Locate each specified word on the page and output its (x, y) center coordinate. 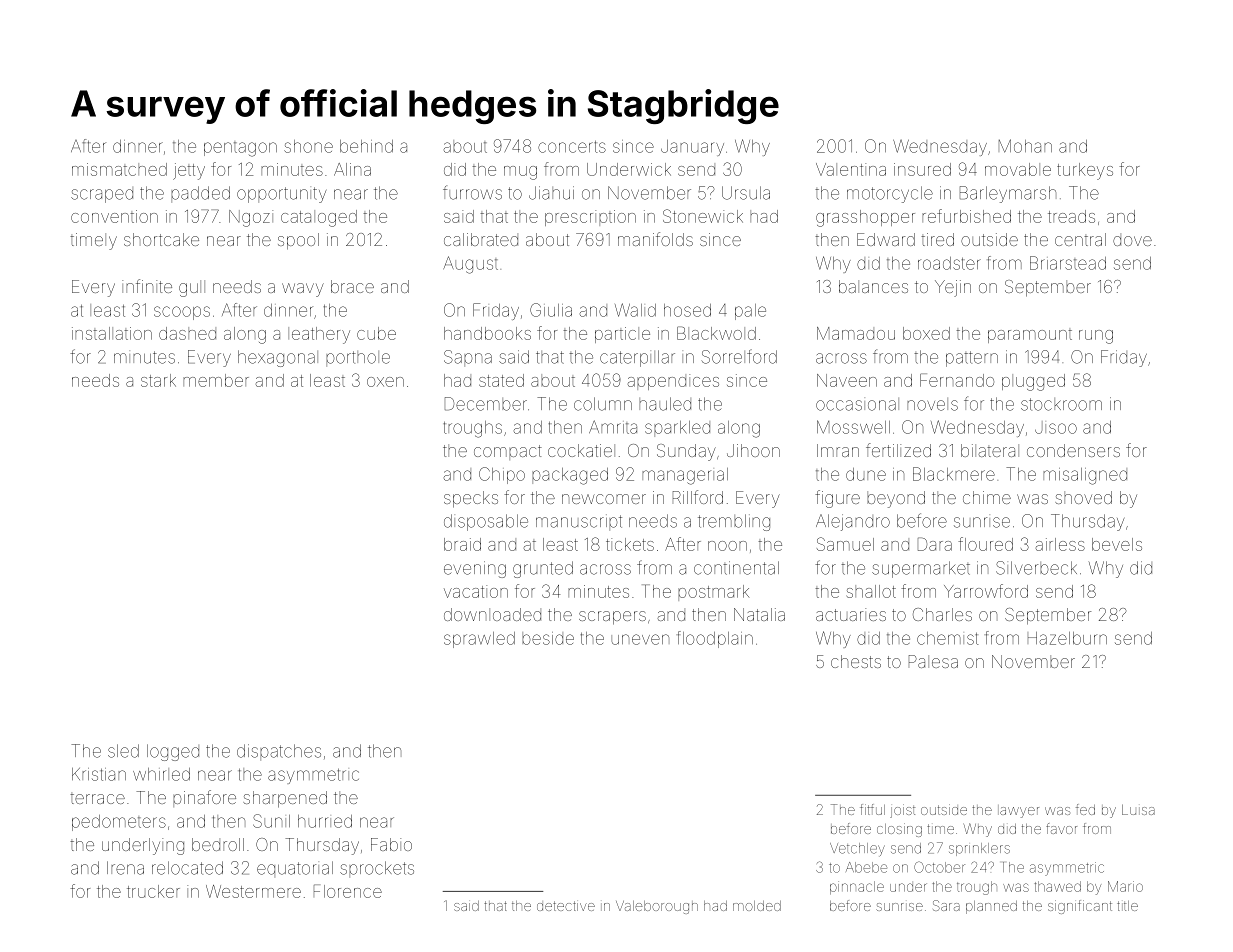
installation (112, 333)
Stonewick (703, 216)
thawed (1057, 886)
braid (462, 544)
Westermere (253, 891)
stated (501, 380)
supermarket (921, 569)
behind (366, 146)
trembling (734, 522)
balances (873, 286)
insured (922, 169)
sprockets (377, 869)
